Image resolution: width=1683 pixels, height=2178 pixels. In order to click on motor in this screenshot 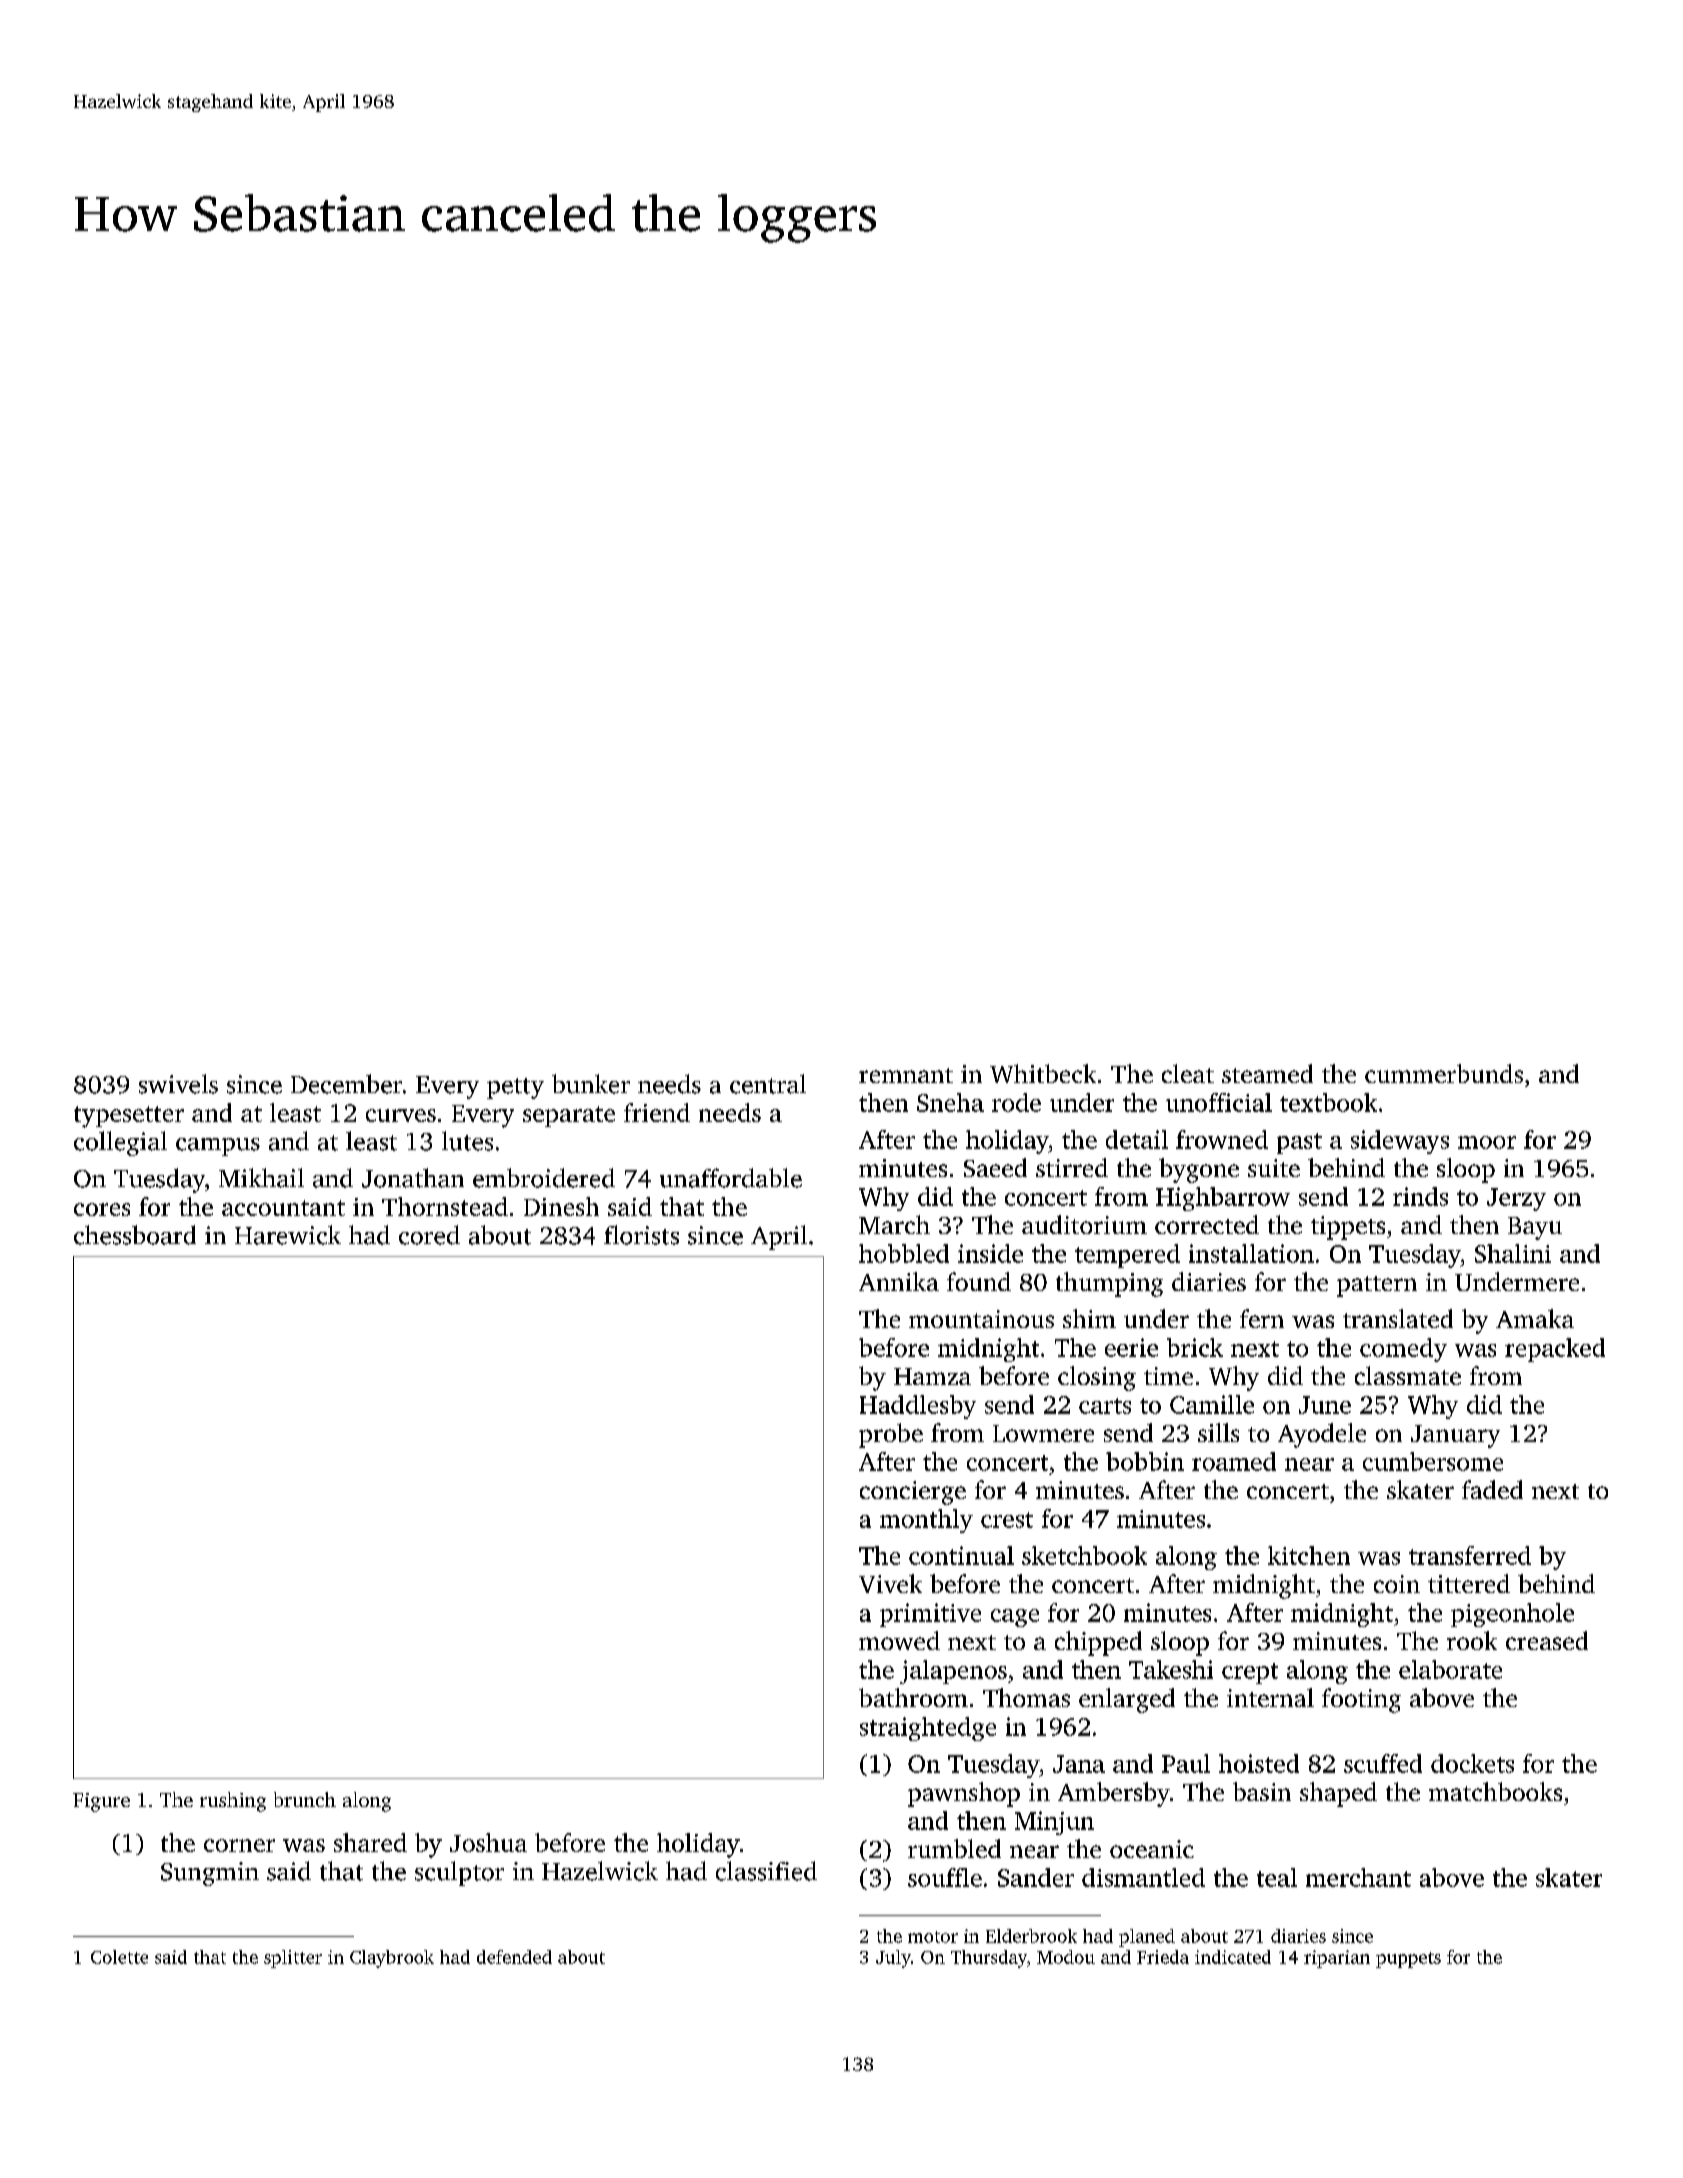, I will do `click(933, 1937)`.
